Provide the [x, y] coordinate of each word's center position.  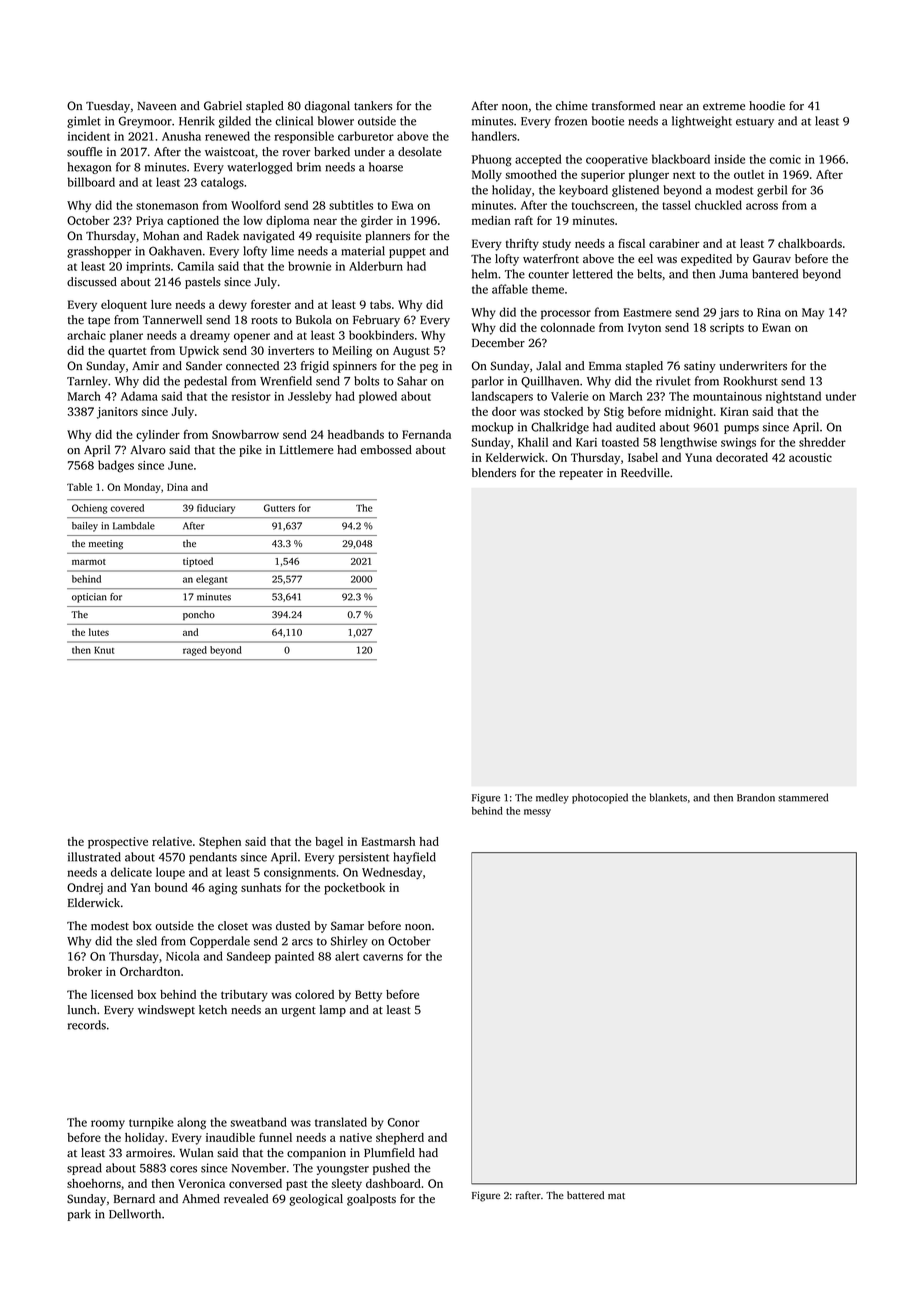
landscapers [502, 397]
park [79, 1215]
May [813, 313]
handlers [494, 136]
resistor [251, 396]
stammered [803, 797]
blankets [668, 797]
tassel [676, 205]
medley [552, 798]
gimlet [84, 122]
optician [89, 598]
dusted [293, 926]
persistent [363, 858]
